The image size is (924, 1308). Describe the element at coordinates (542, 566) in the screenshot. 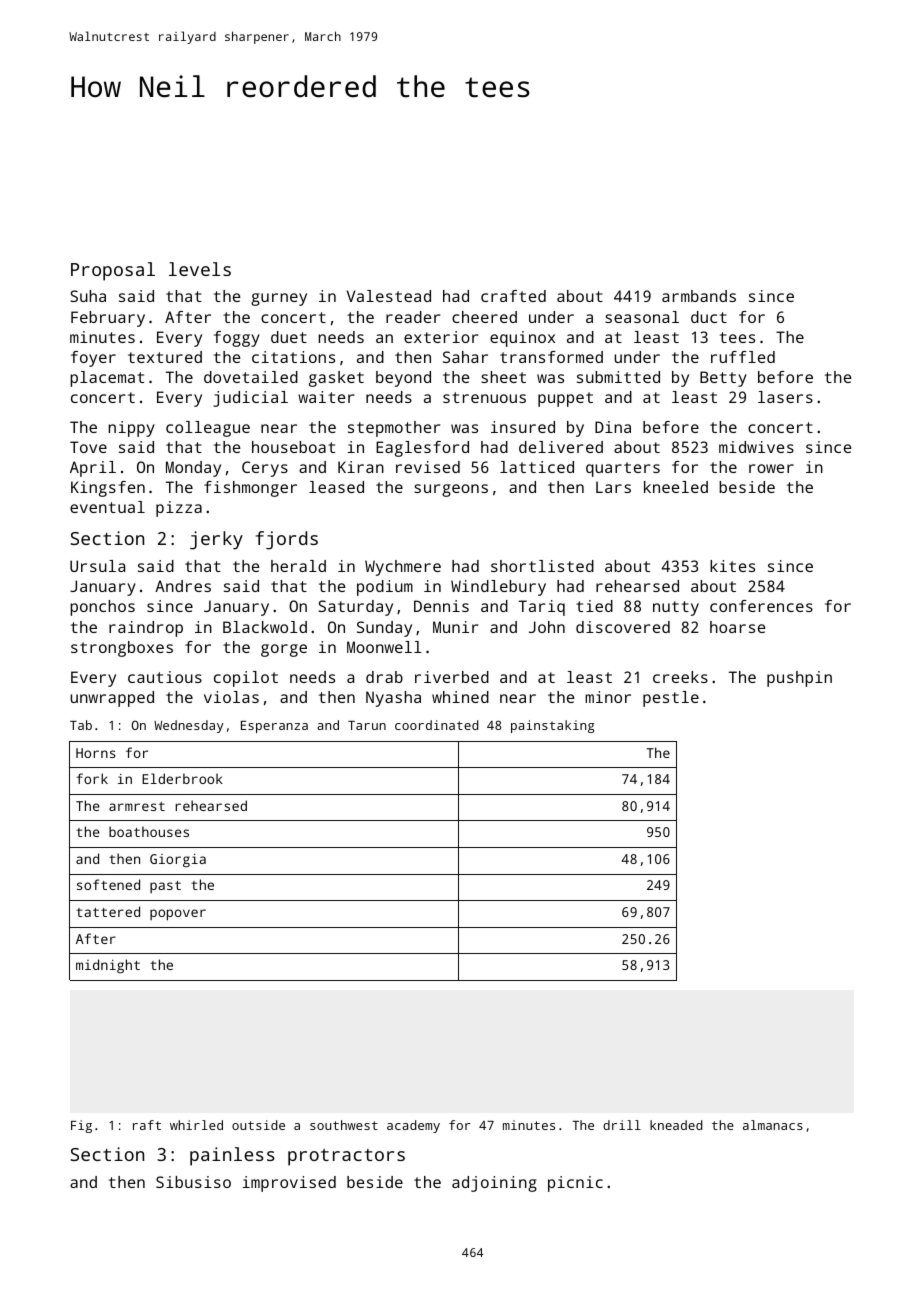

I see `shortlisted` at that location.
